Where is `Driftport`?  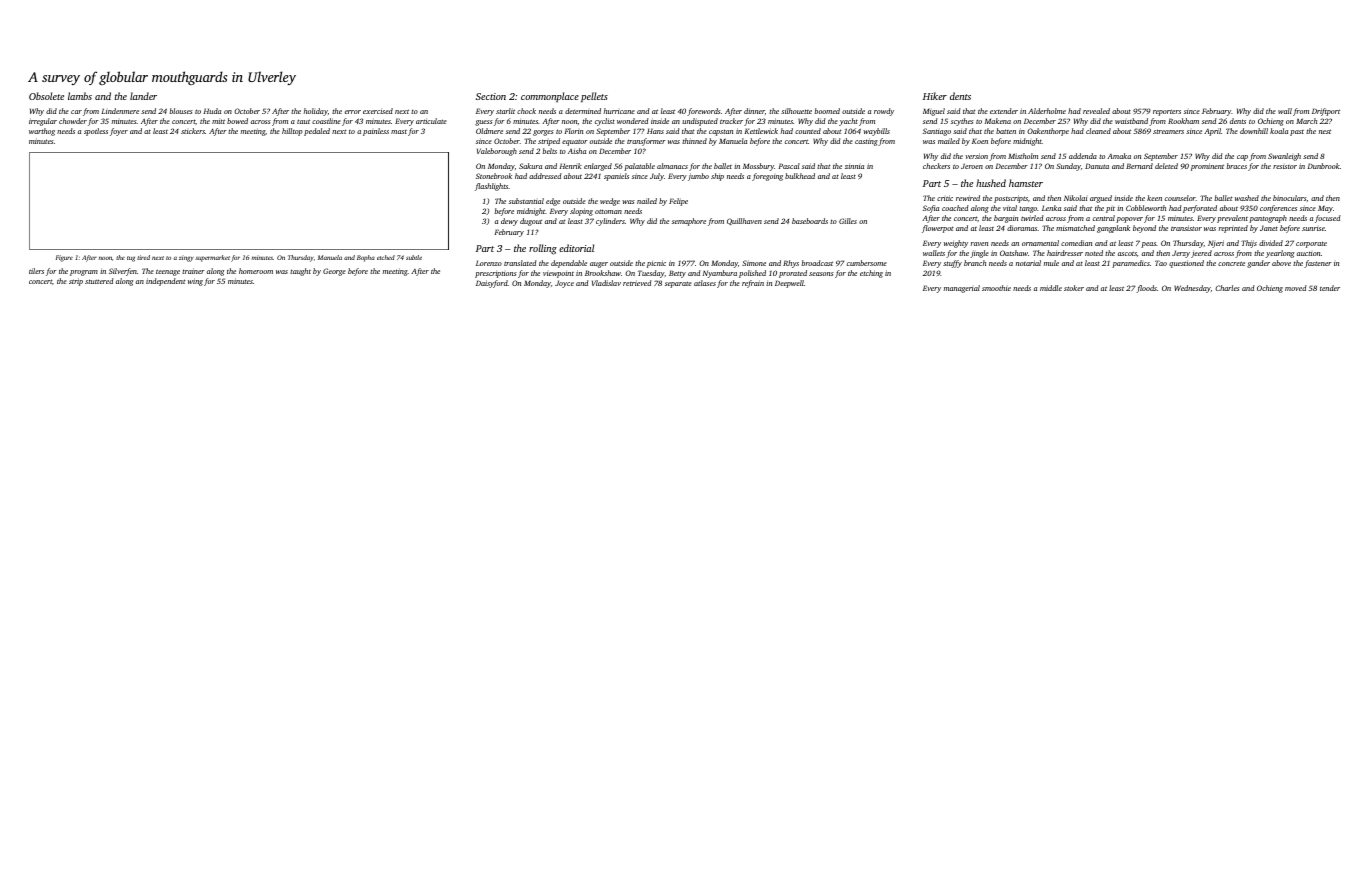
Driftport is located at coordinates (1326, 112).
